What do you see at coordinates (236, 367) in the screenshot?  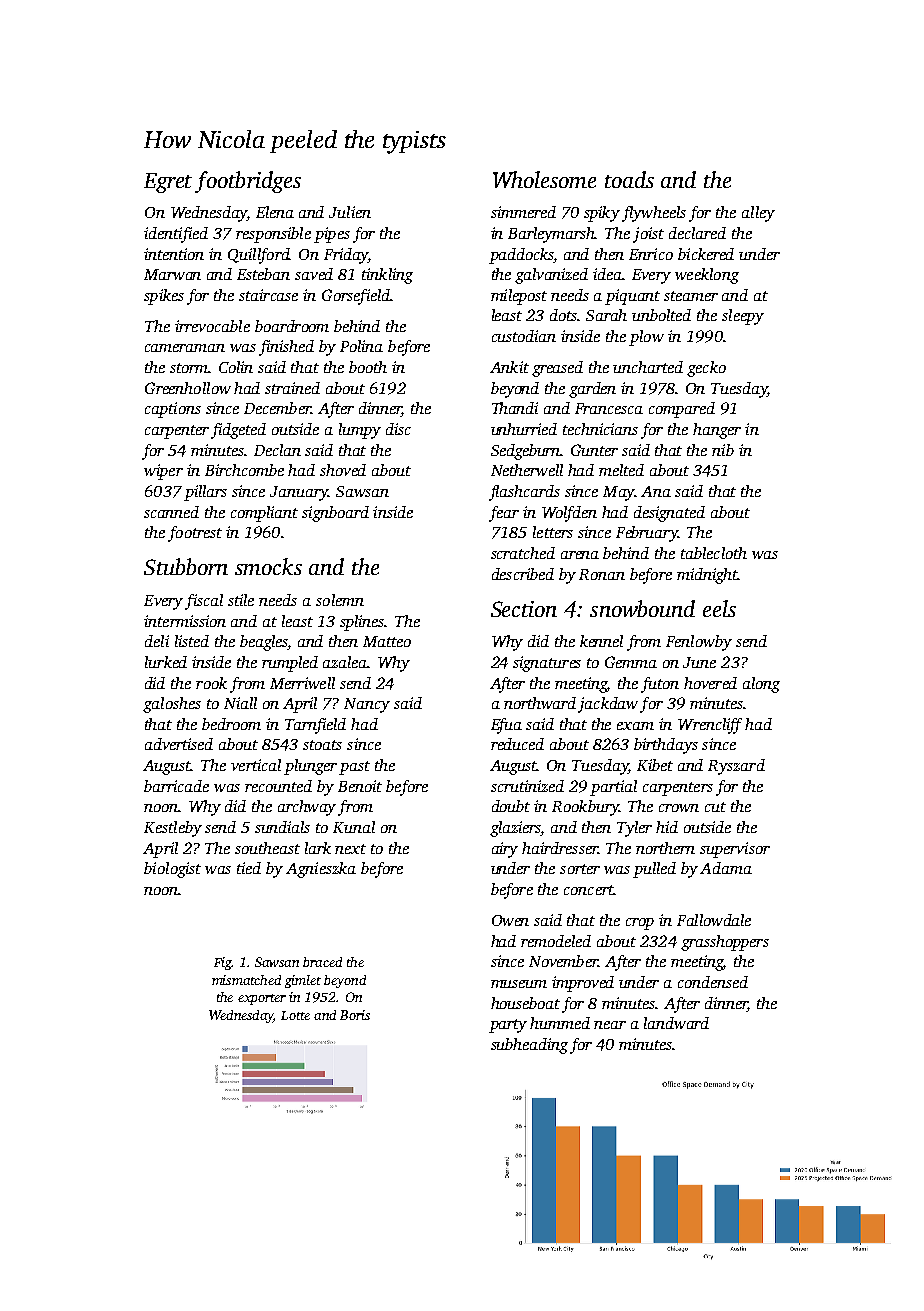 I see `Colin` at bounding box center [236, 367].
